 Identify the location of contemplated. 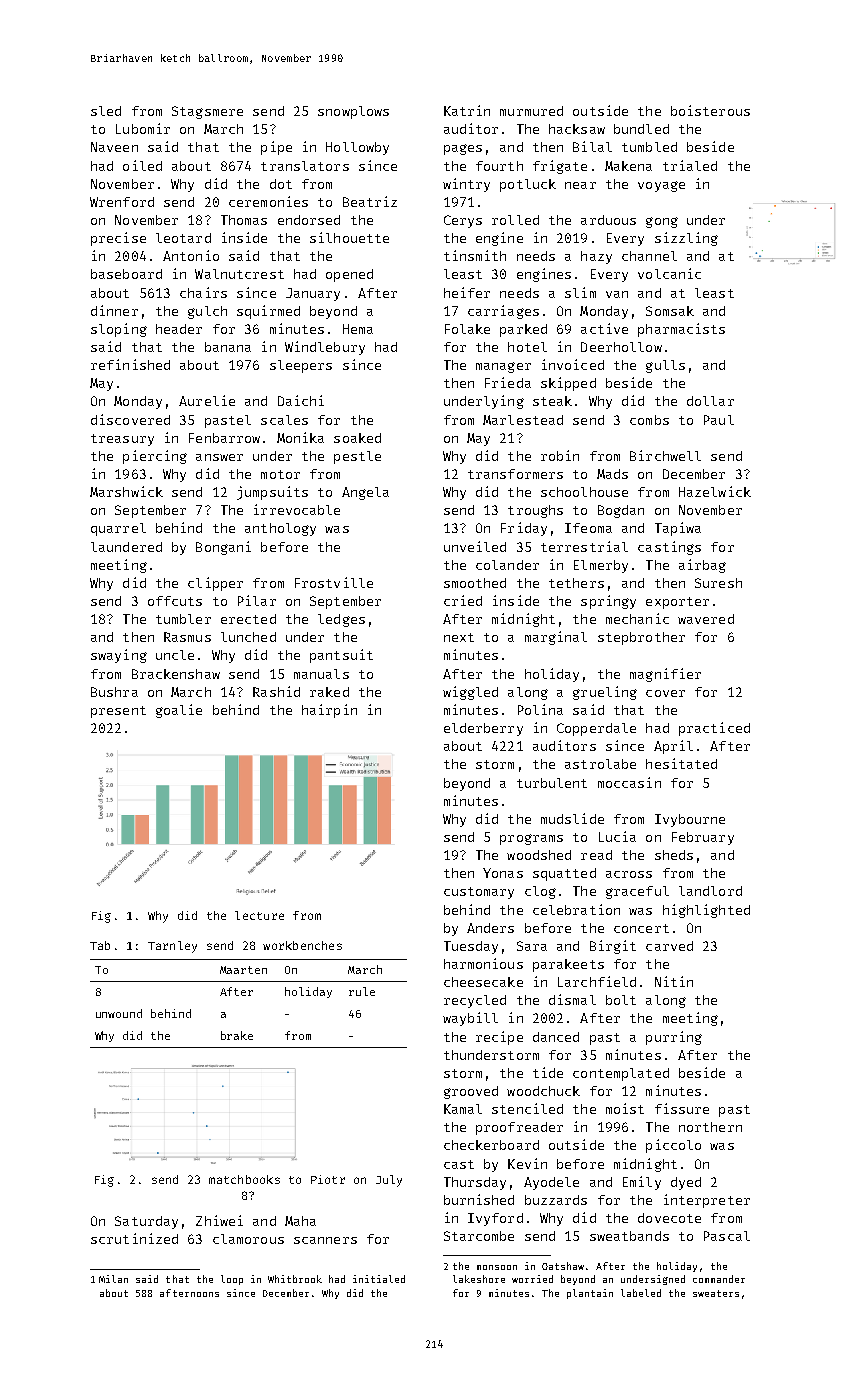
(621, 1074).
